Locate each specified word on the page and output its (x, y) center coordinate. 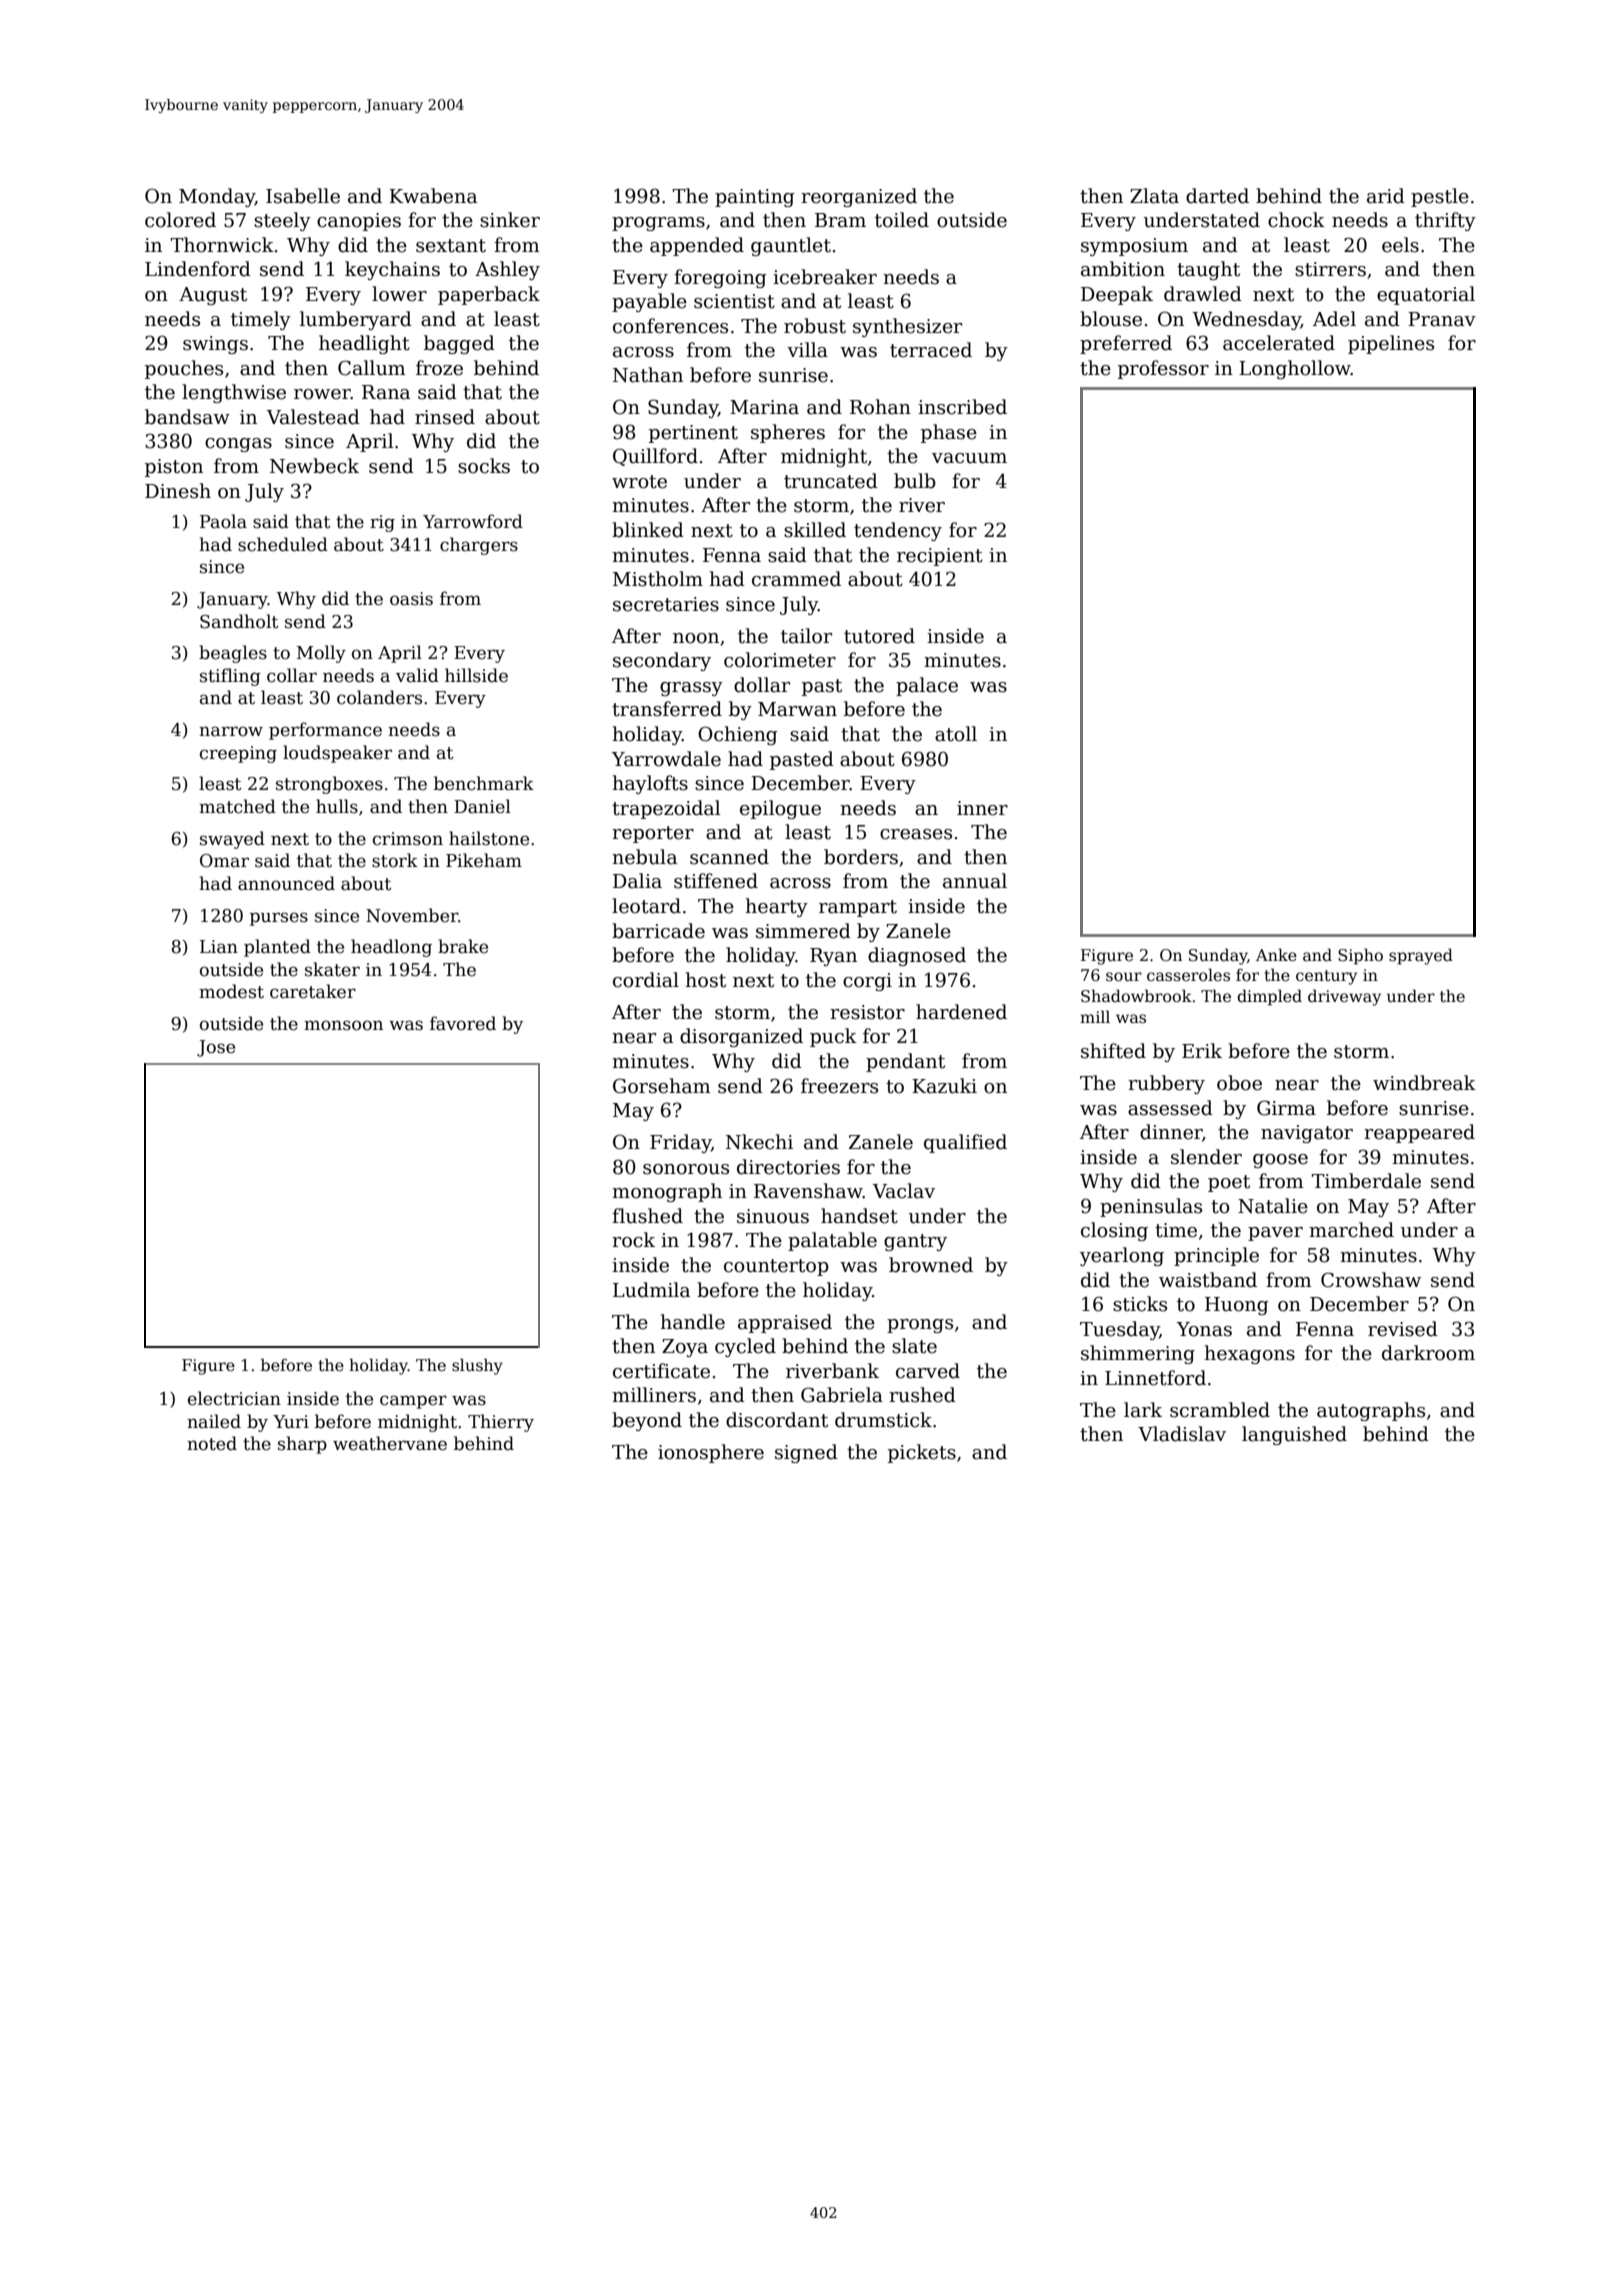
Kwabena (433, 196)
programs (658, 224)
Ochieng (738, 735)
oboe (1239, 1083)
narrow (231, 731)
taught (1208, 270)
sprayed (1421, 956)
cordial (646, 980)
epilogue (780, 809)
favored (463, 1023)
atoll (956, 734)
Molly (321, 654)
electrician (234, 1398)
